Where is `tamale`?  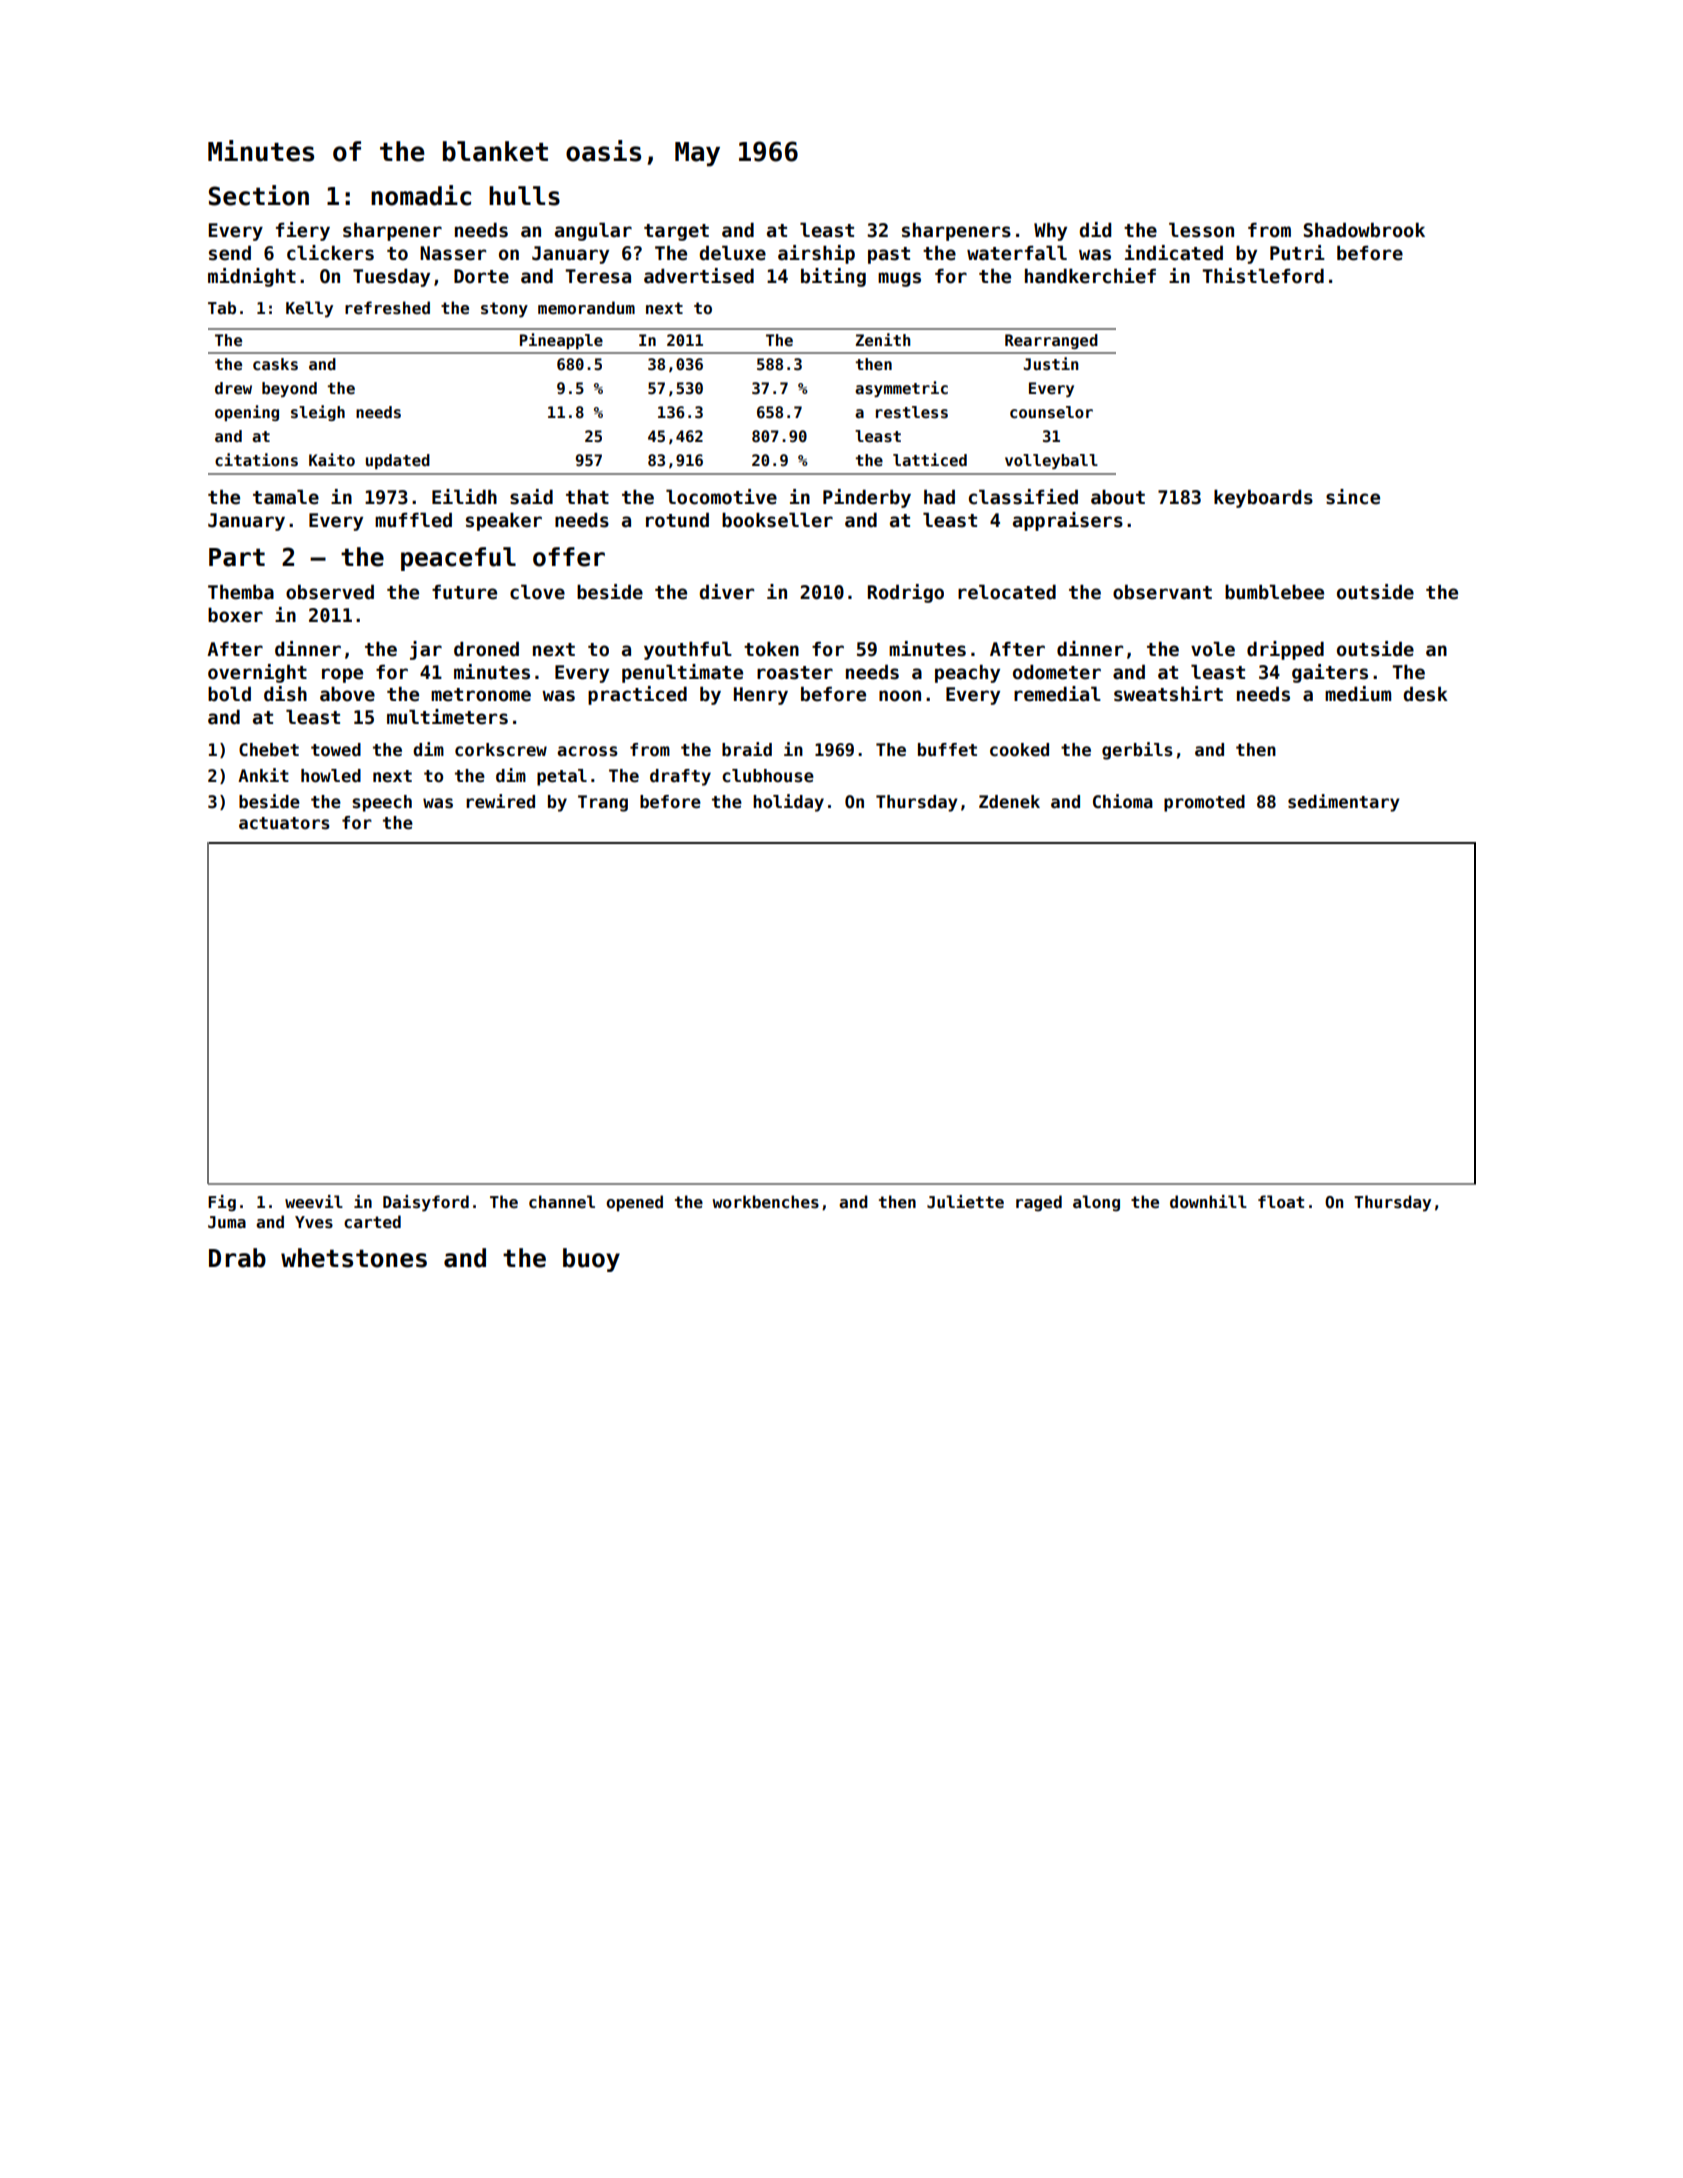
tamale is located at coordinates (286, 497).
